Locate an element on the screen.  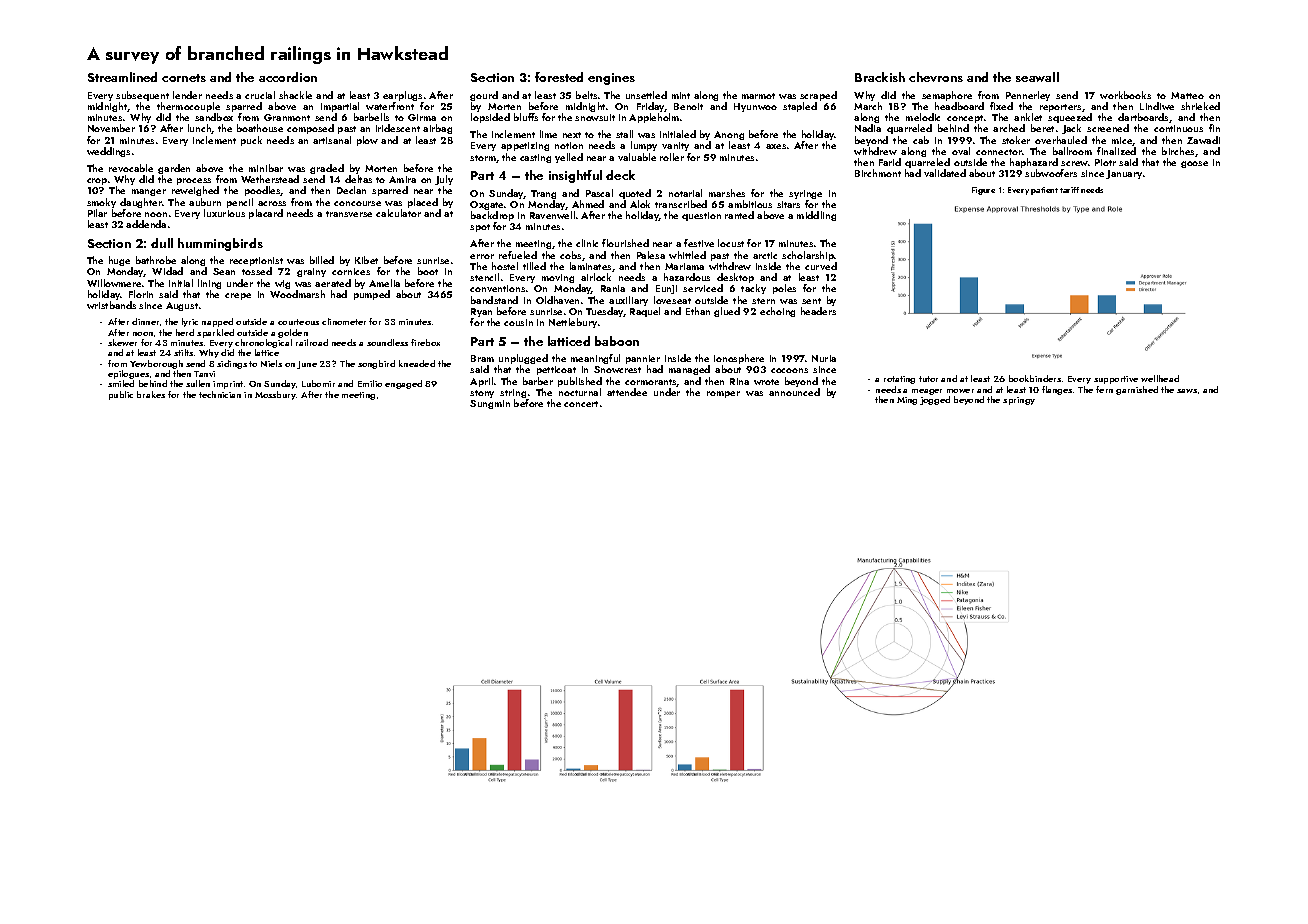
Streamlined is located at coordinates (122, 77).
